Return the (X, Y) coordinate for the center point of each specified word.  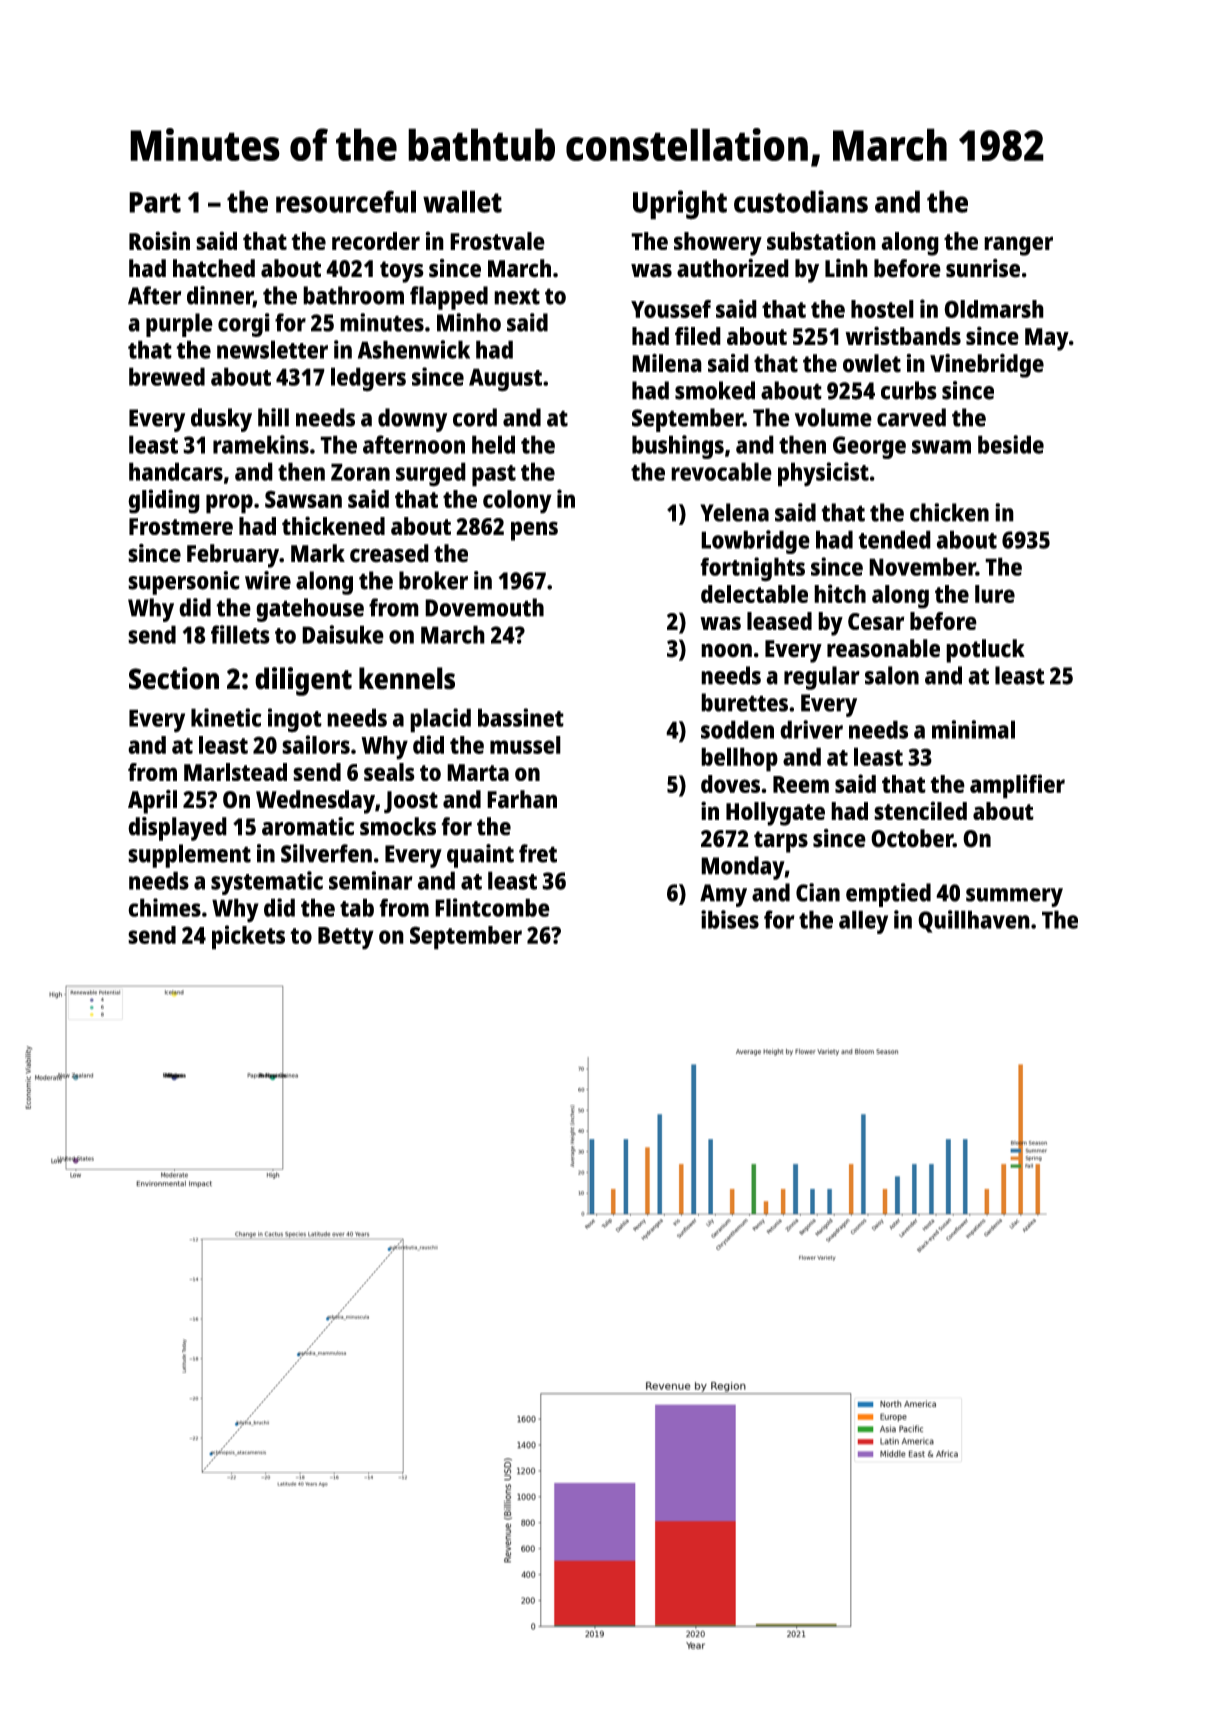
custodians (801, 201)
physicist (823, 474)
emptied (888, 895)
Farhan (522, 799)
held (493, 444)
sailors (316, 744)
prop (229, 504)
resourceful (346, 201)
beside (1011, 444)
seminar (371, 880)
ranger (1018, 246)
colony (517, 502)
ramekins (261, 444)
